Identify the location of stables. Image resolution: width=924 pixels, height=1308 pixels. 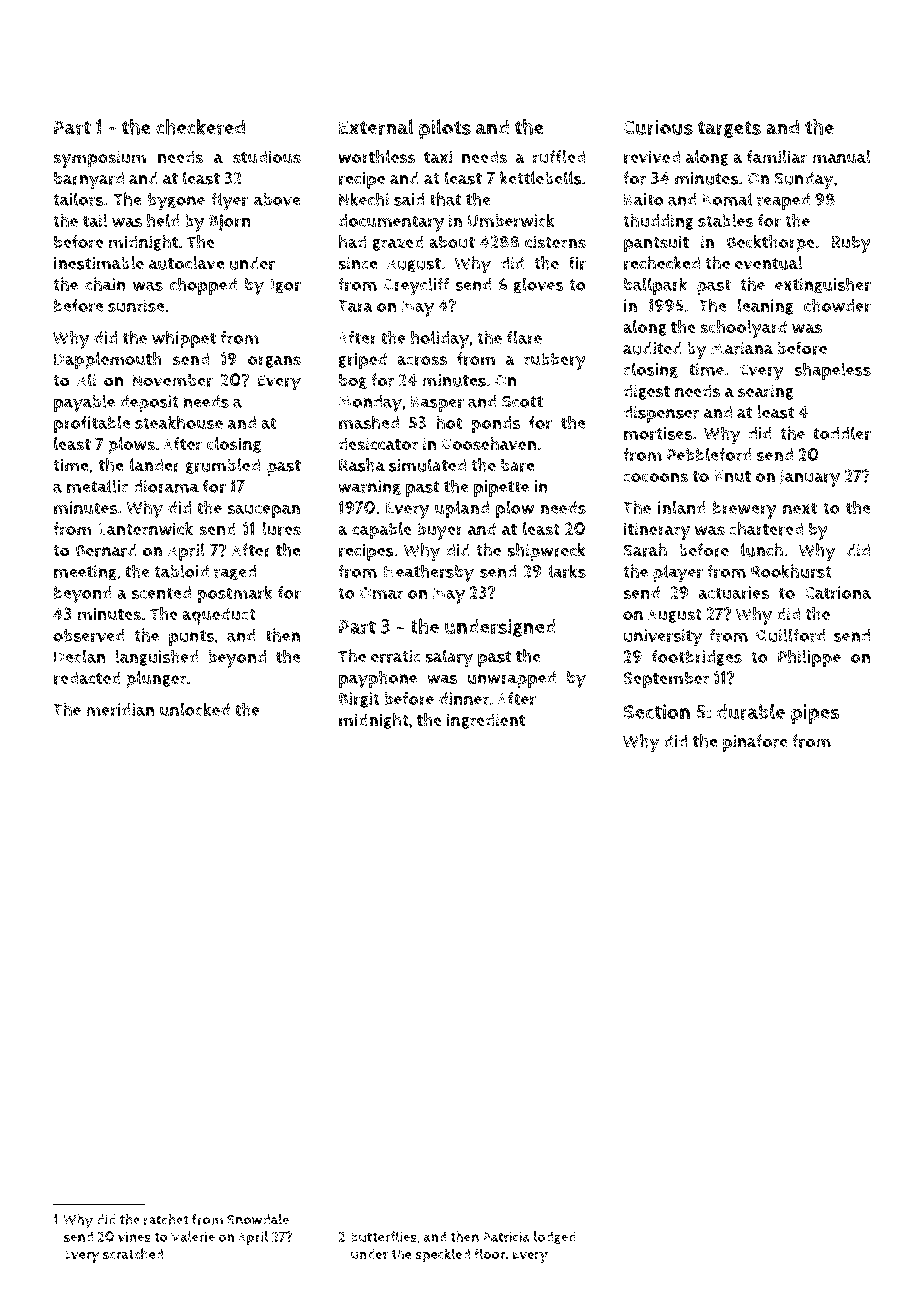
(726, 220).
